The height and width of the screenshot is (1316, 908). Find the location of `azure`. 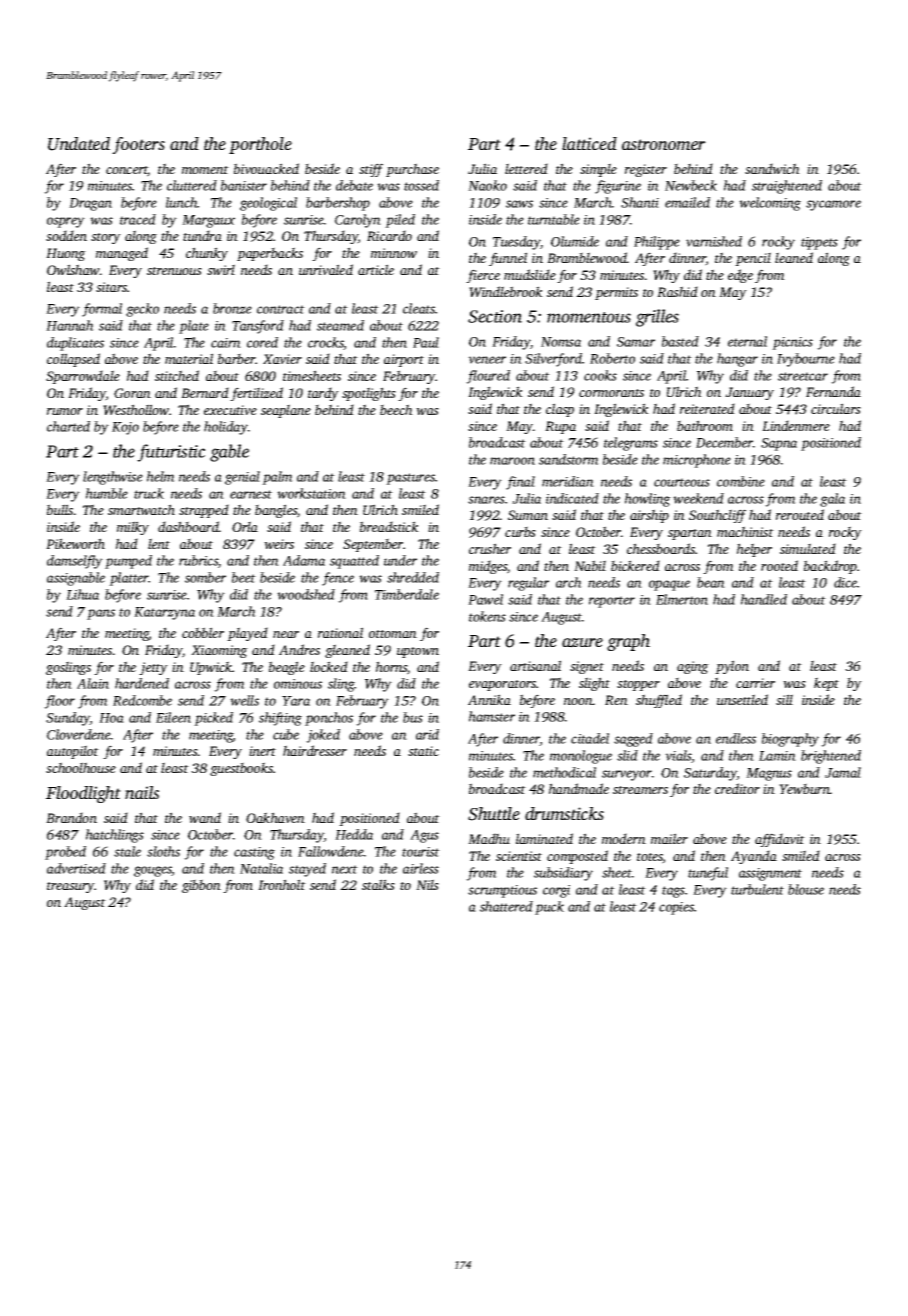

azure is located at coordinates (582, 643).
